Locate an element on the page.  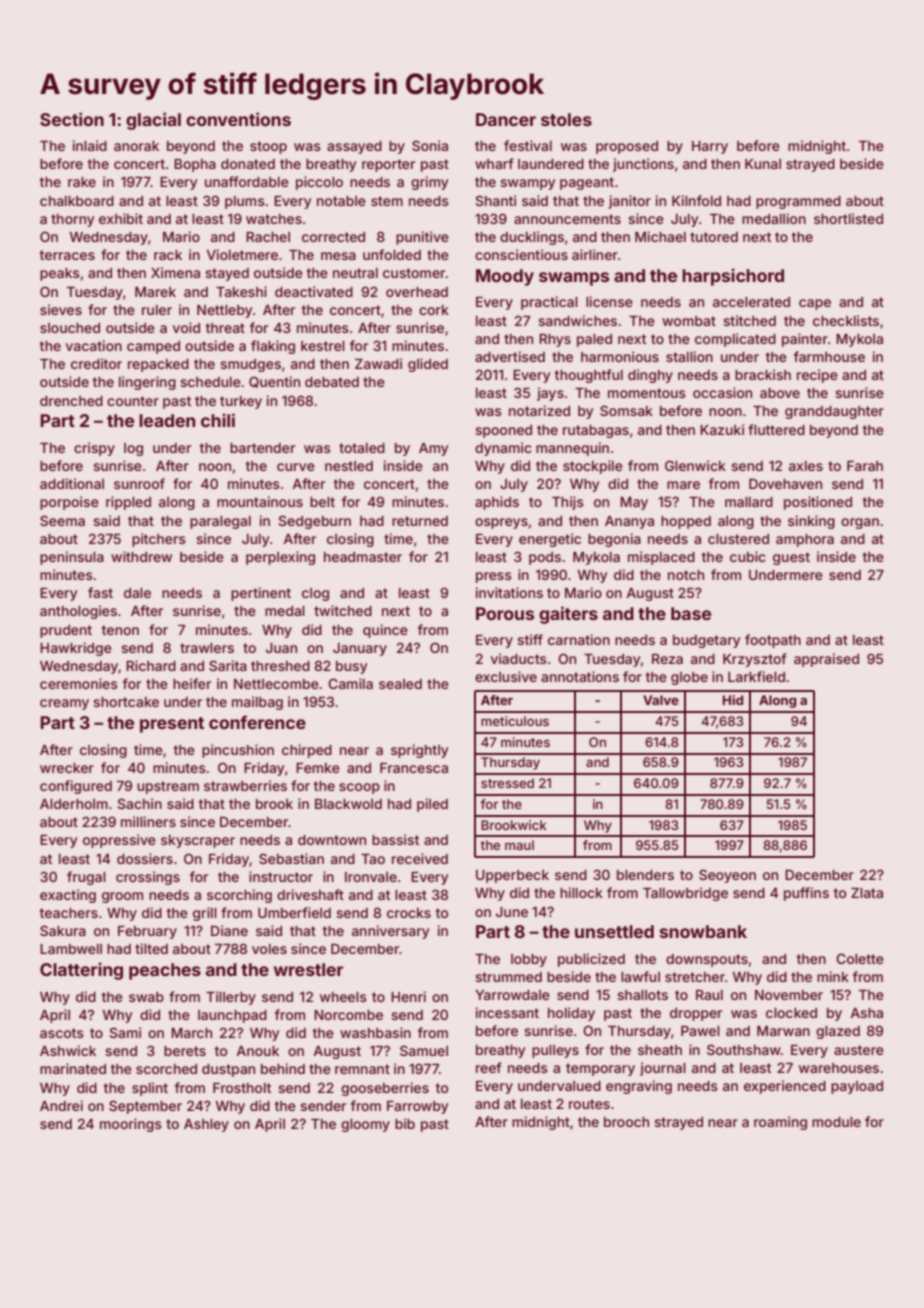
meticulous is located at coordinates (515, 721).
